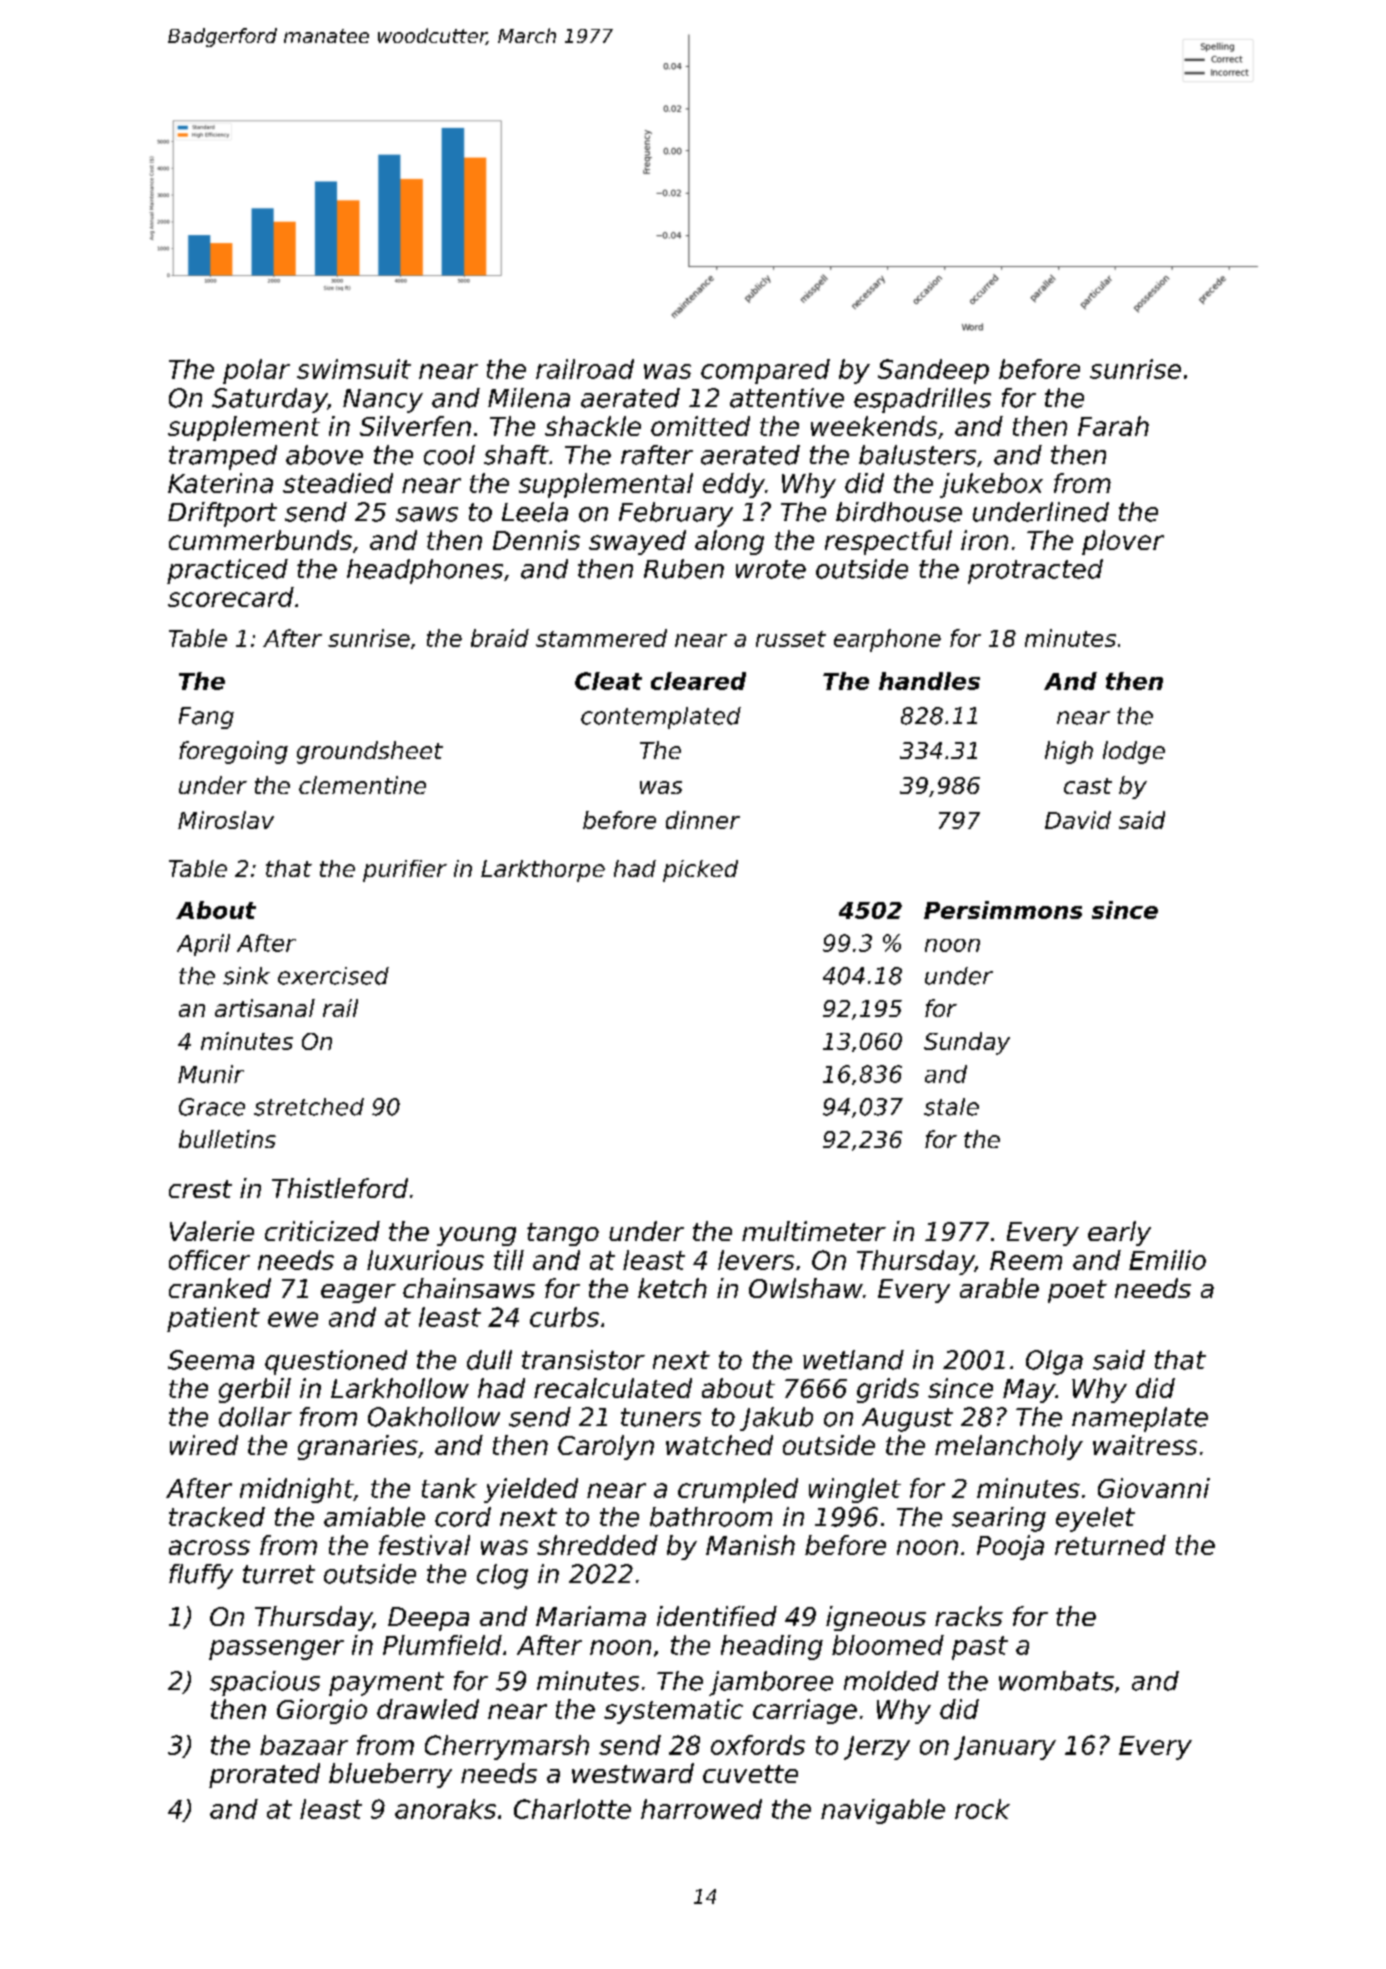 Image resolution: width=1386 pixels, height=1969 pixels. What do you see at coordinates (227, 571) in the document?
I see `practiced` at bounding box center [227, 571].
